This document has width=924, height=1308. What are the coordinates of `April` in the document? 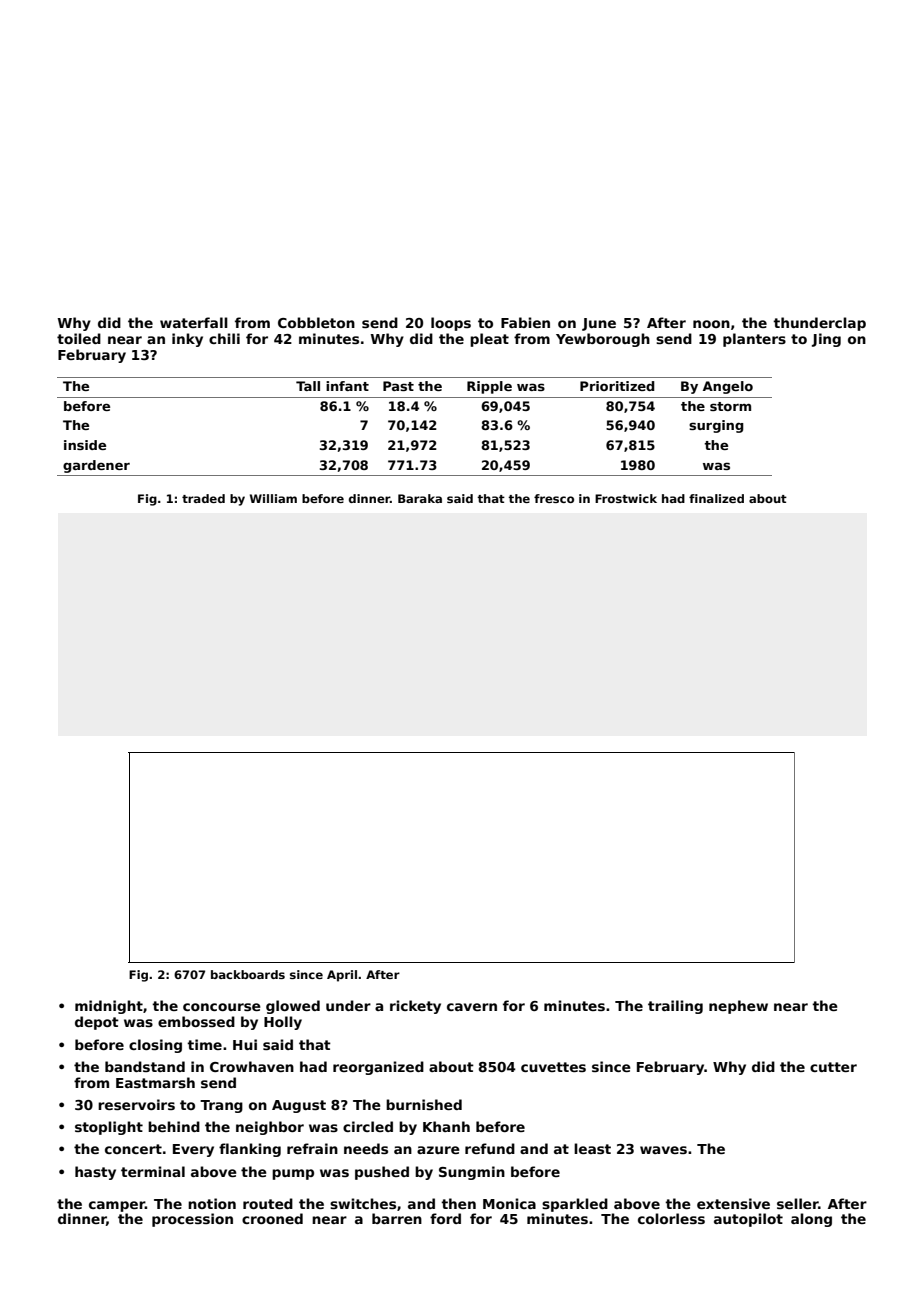 It's located at (342, 976).
